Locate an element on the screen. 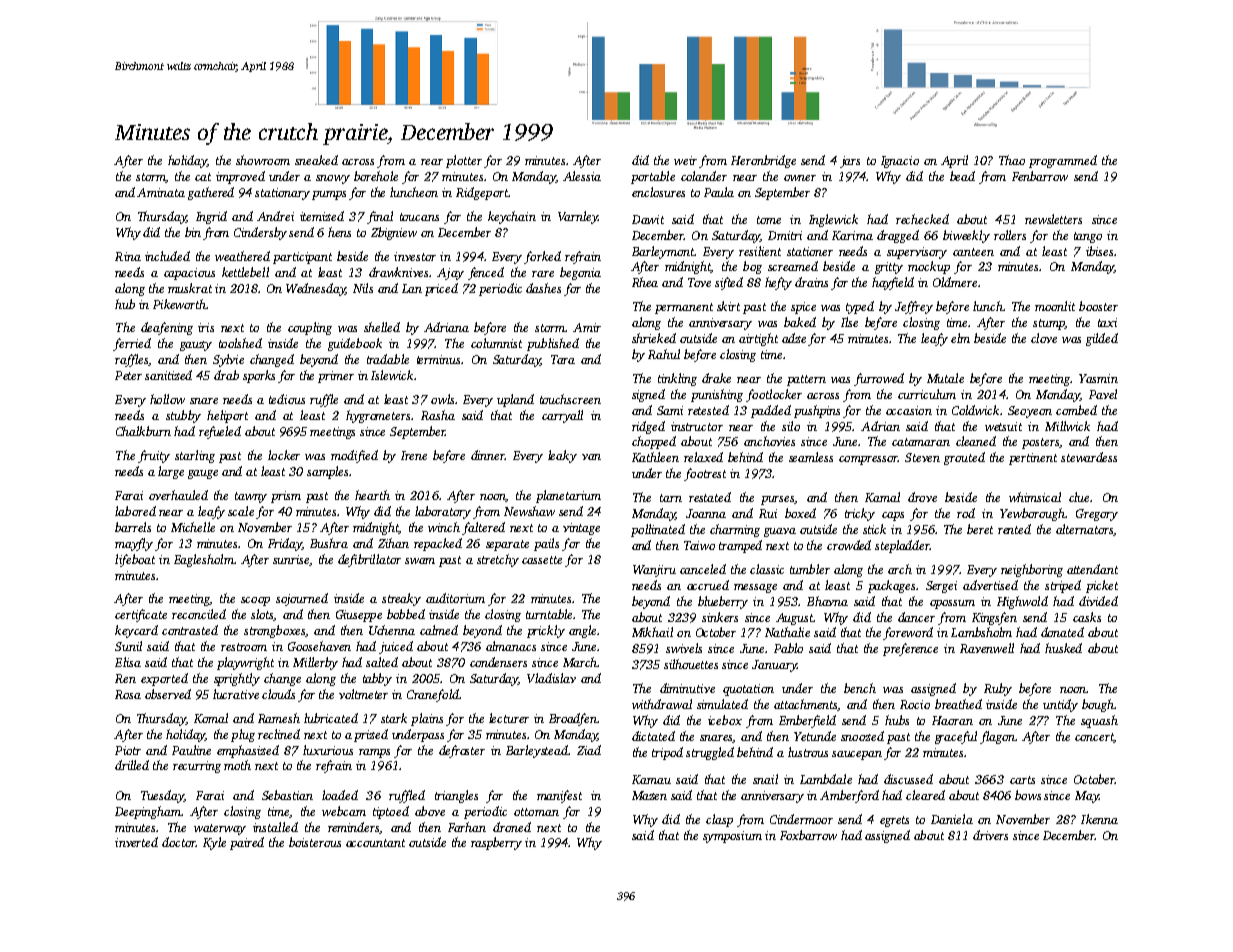 This screenshot has height=952, width=1233. sneaked is located at coordinates (316, 160).
